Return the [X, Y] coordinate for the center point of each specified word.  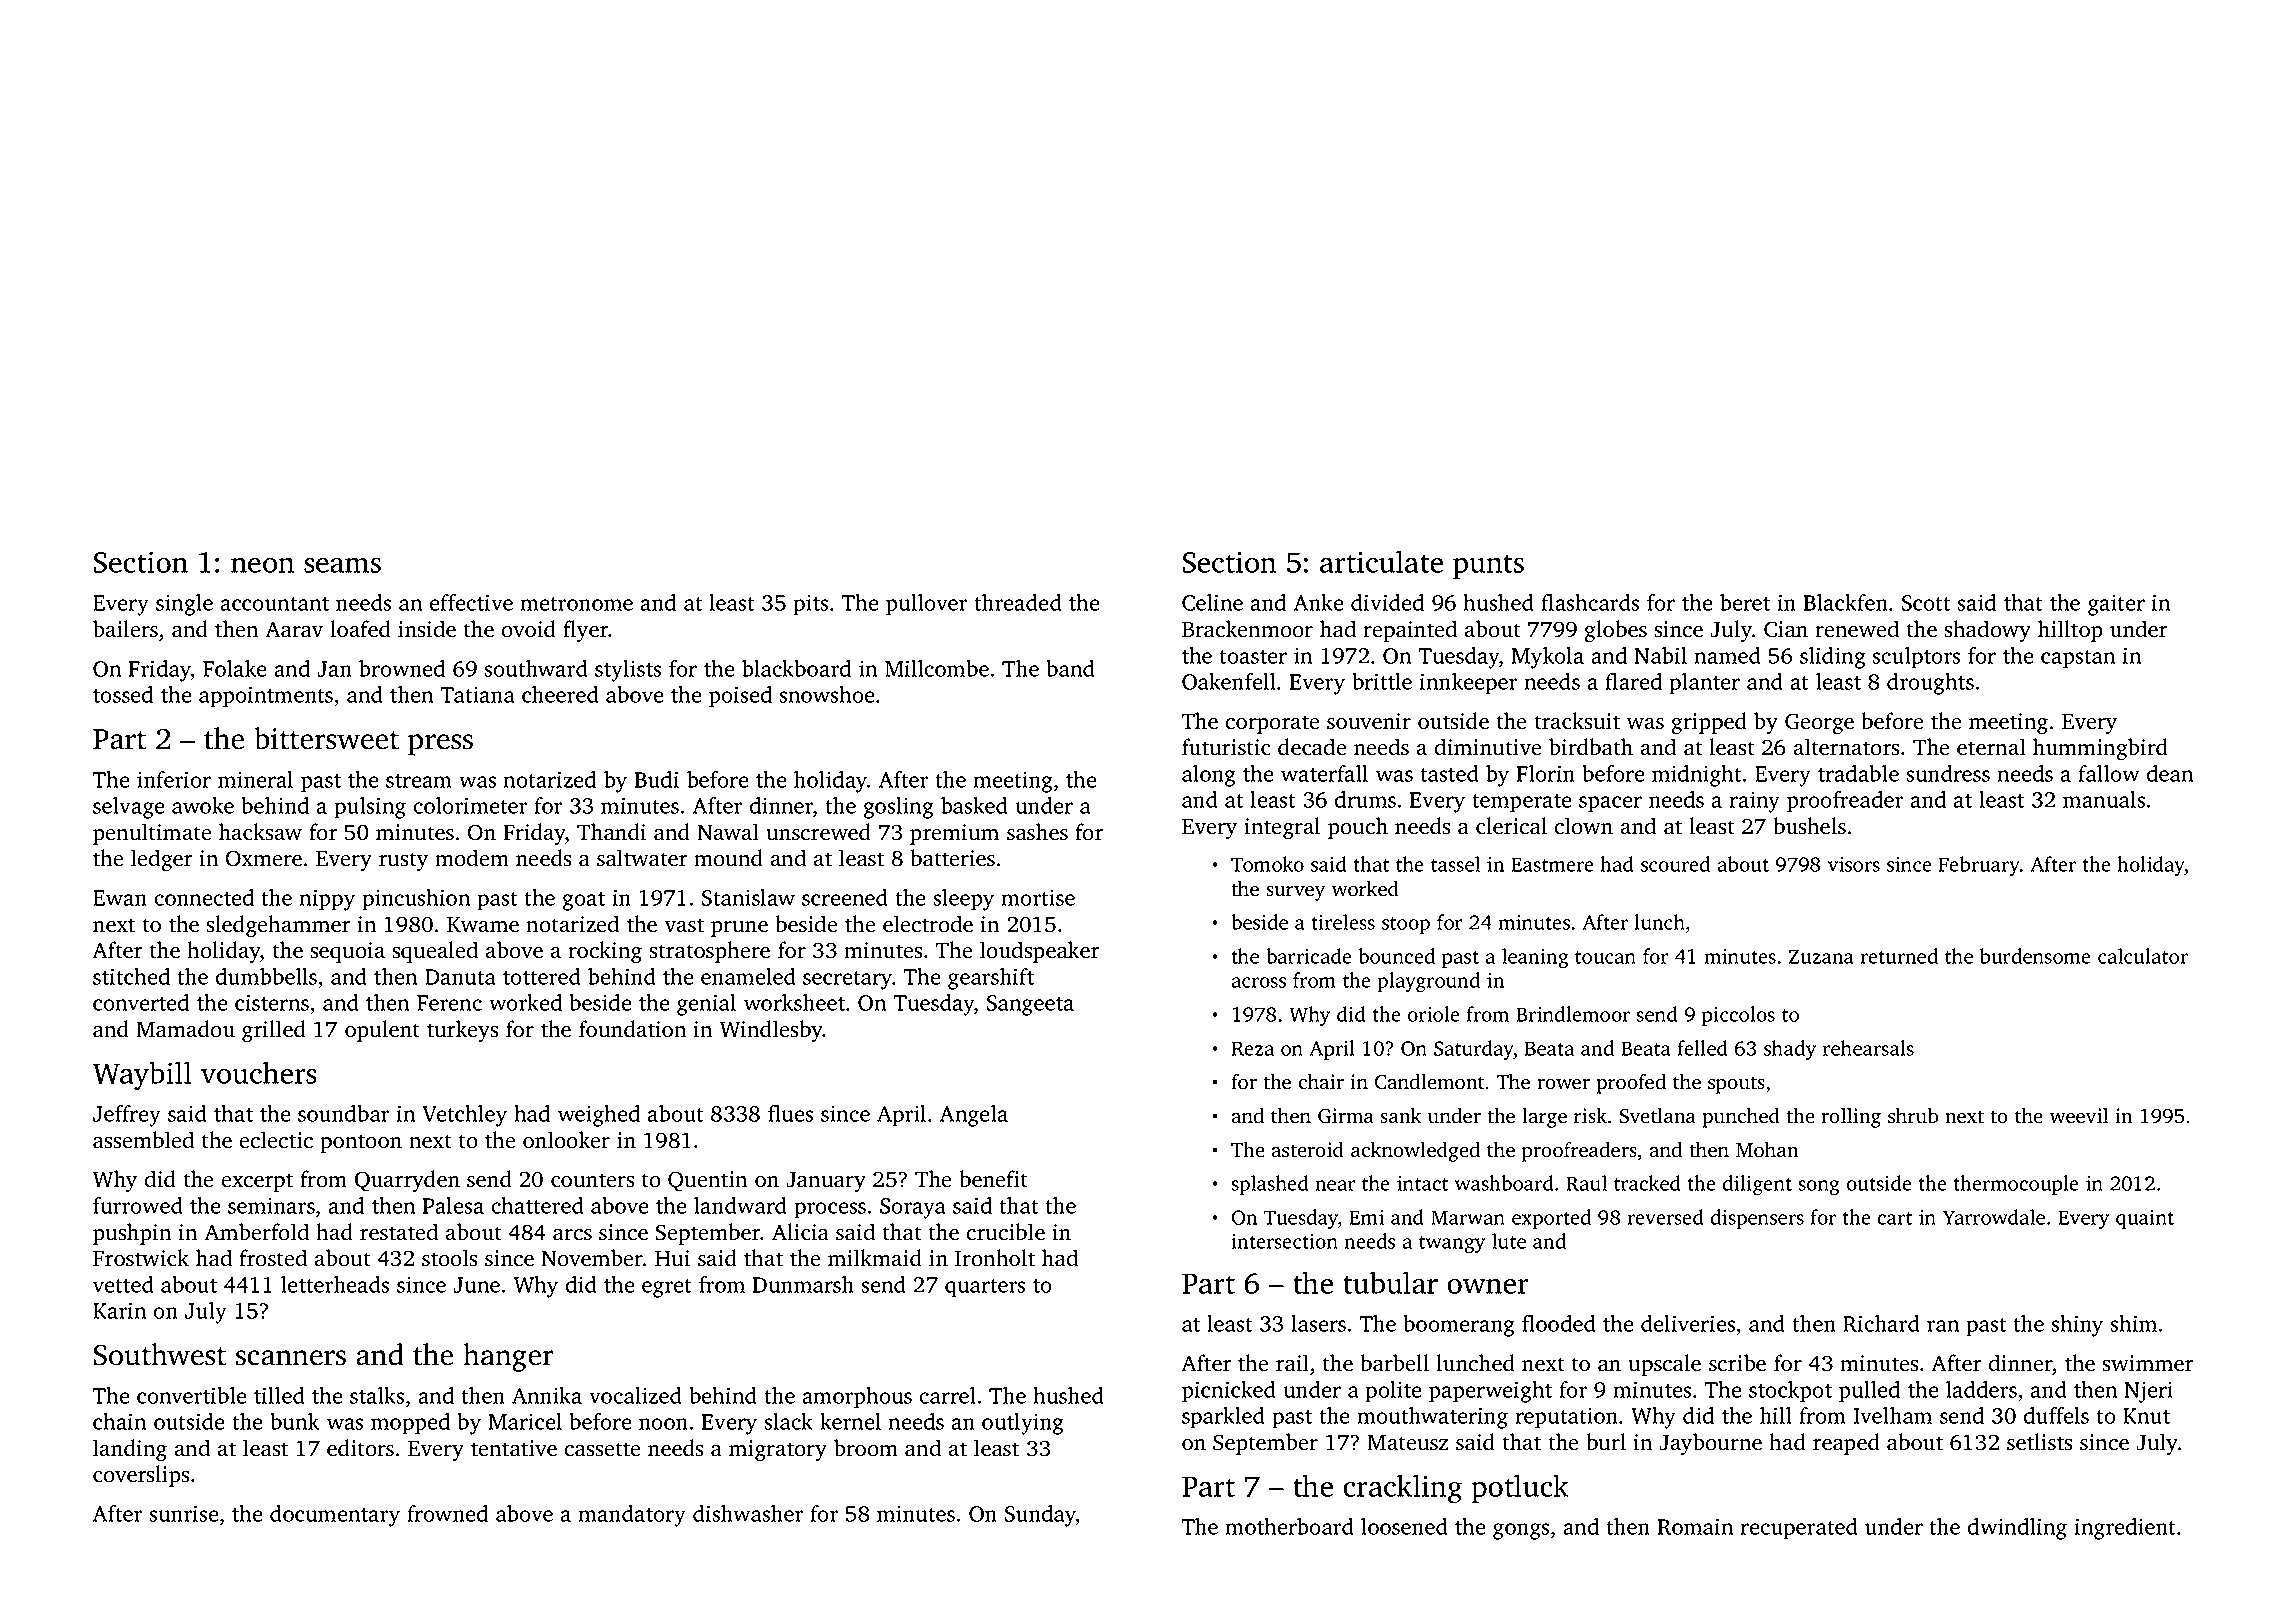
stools [449, 1258]
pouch [1358, 828]
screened [845, 897]
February [1979, 866]
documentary [335, 1516]
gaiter [2116, 605]
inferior [174, 779]
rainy [1754, 802]
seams [342, 565]
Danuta [460, 977]
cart [1895, 1218]
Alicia [800, 1232]
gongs [1521, 1531]
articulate [1381, 561]
